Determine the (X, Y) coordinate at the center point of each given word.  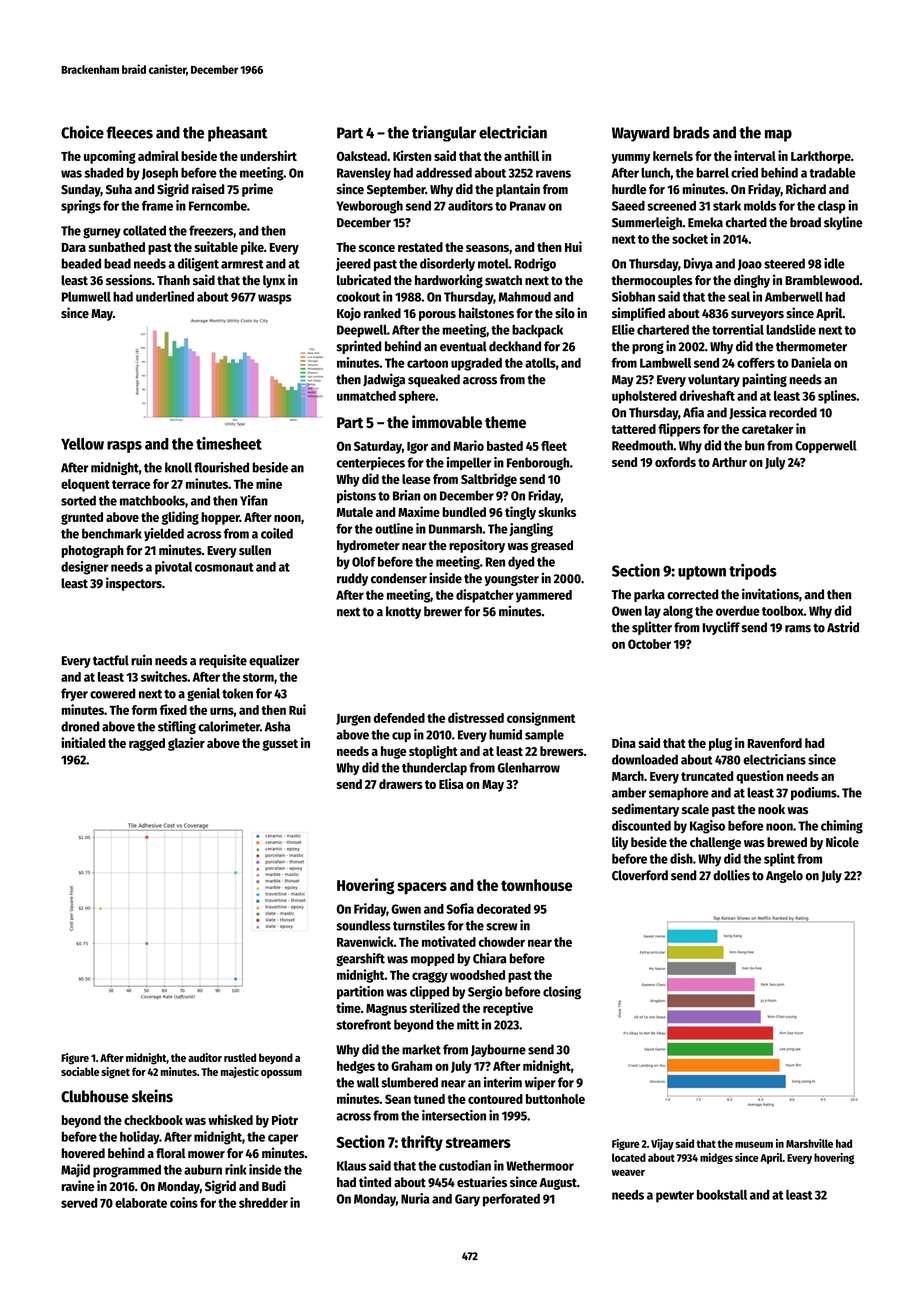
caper (283, 1139)
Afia (693, 412)
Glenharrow (529, 767)
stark (727, 206)
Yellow (82, 444)
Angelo (784, 876)
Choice (82, 132)
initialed (83, 742)
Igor (417, 448)
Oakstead (362, 156)
